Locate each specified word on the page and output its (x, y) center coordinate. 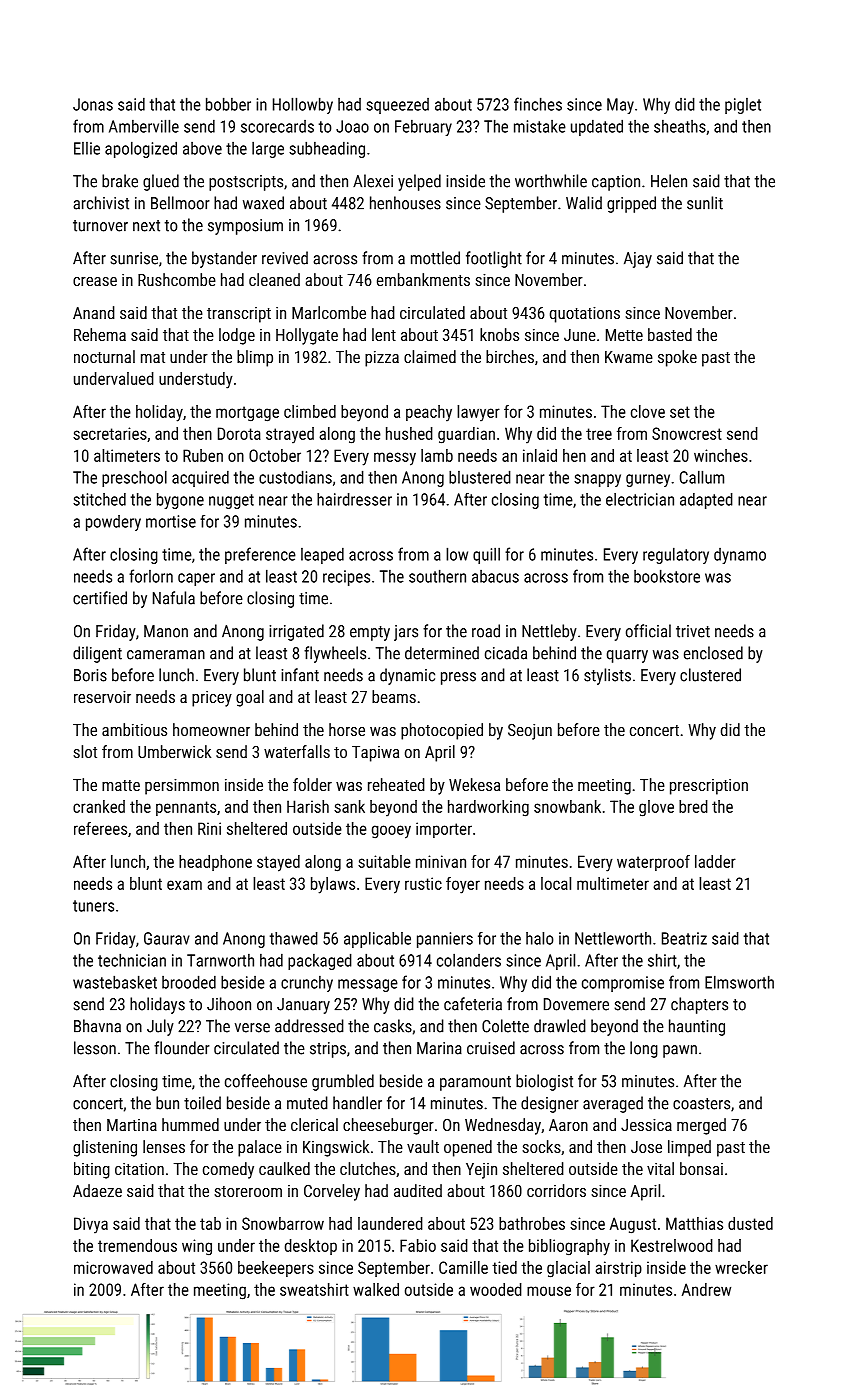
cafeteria (473, 1004)
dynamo (740, 556)
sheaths (680, 126)
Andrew (706, 1289)
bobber (228, 104)
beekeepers (276, 1269)
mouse (549, 1291)
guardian (466, 435)
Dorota (239, 433)
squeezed (397, 106)
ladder (715, 861)
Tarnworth (220, 960)
